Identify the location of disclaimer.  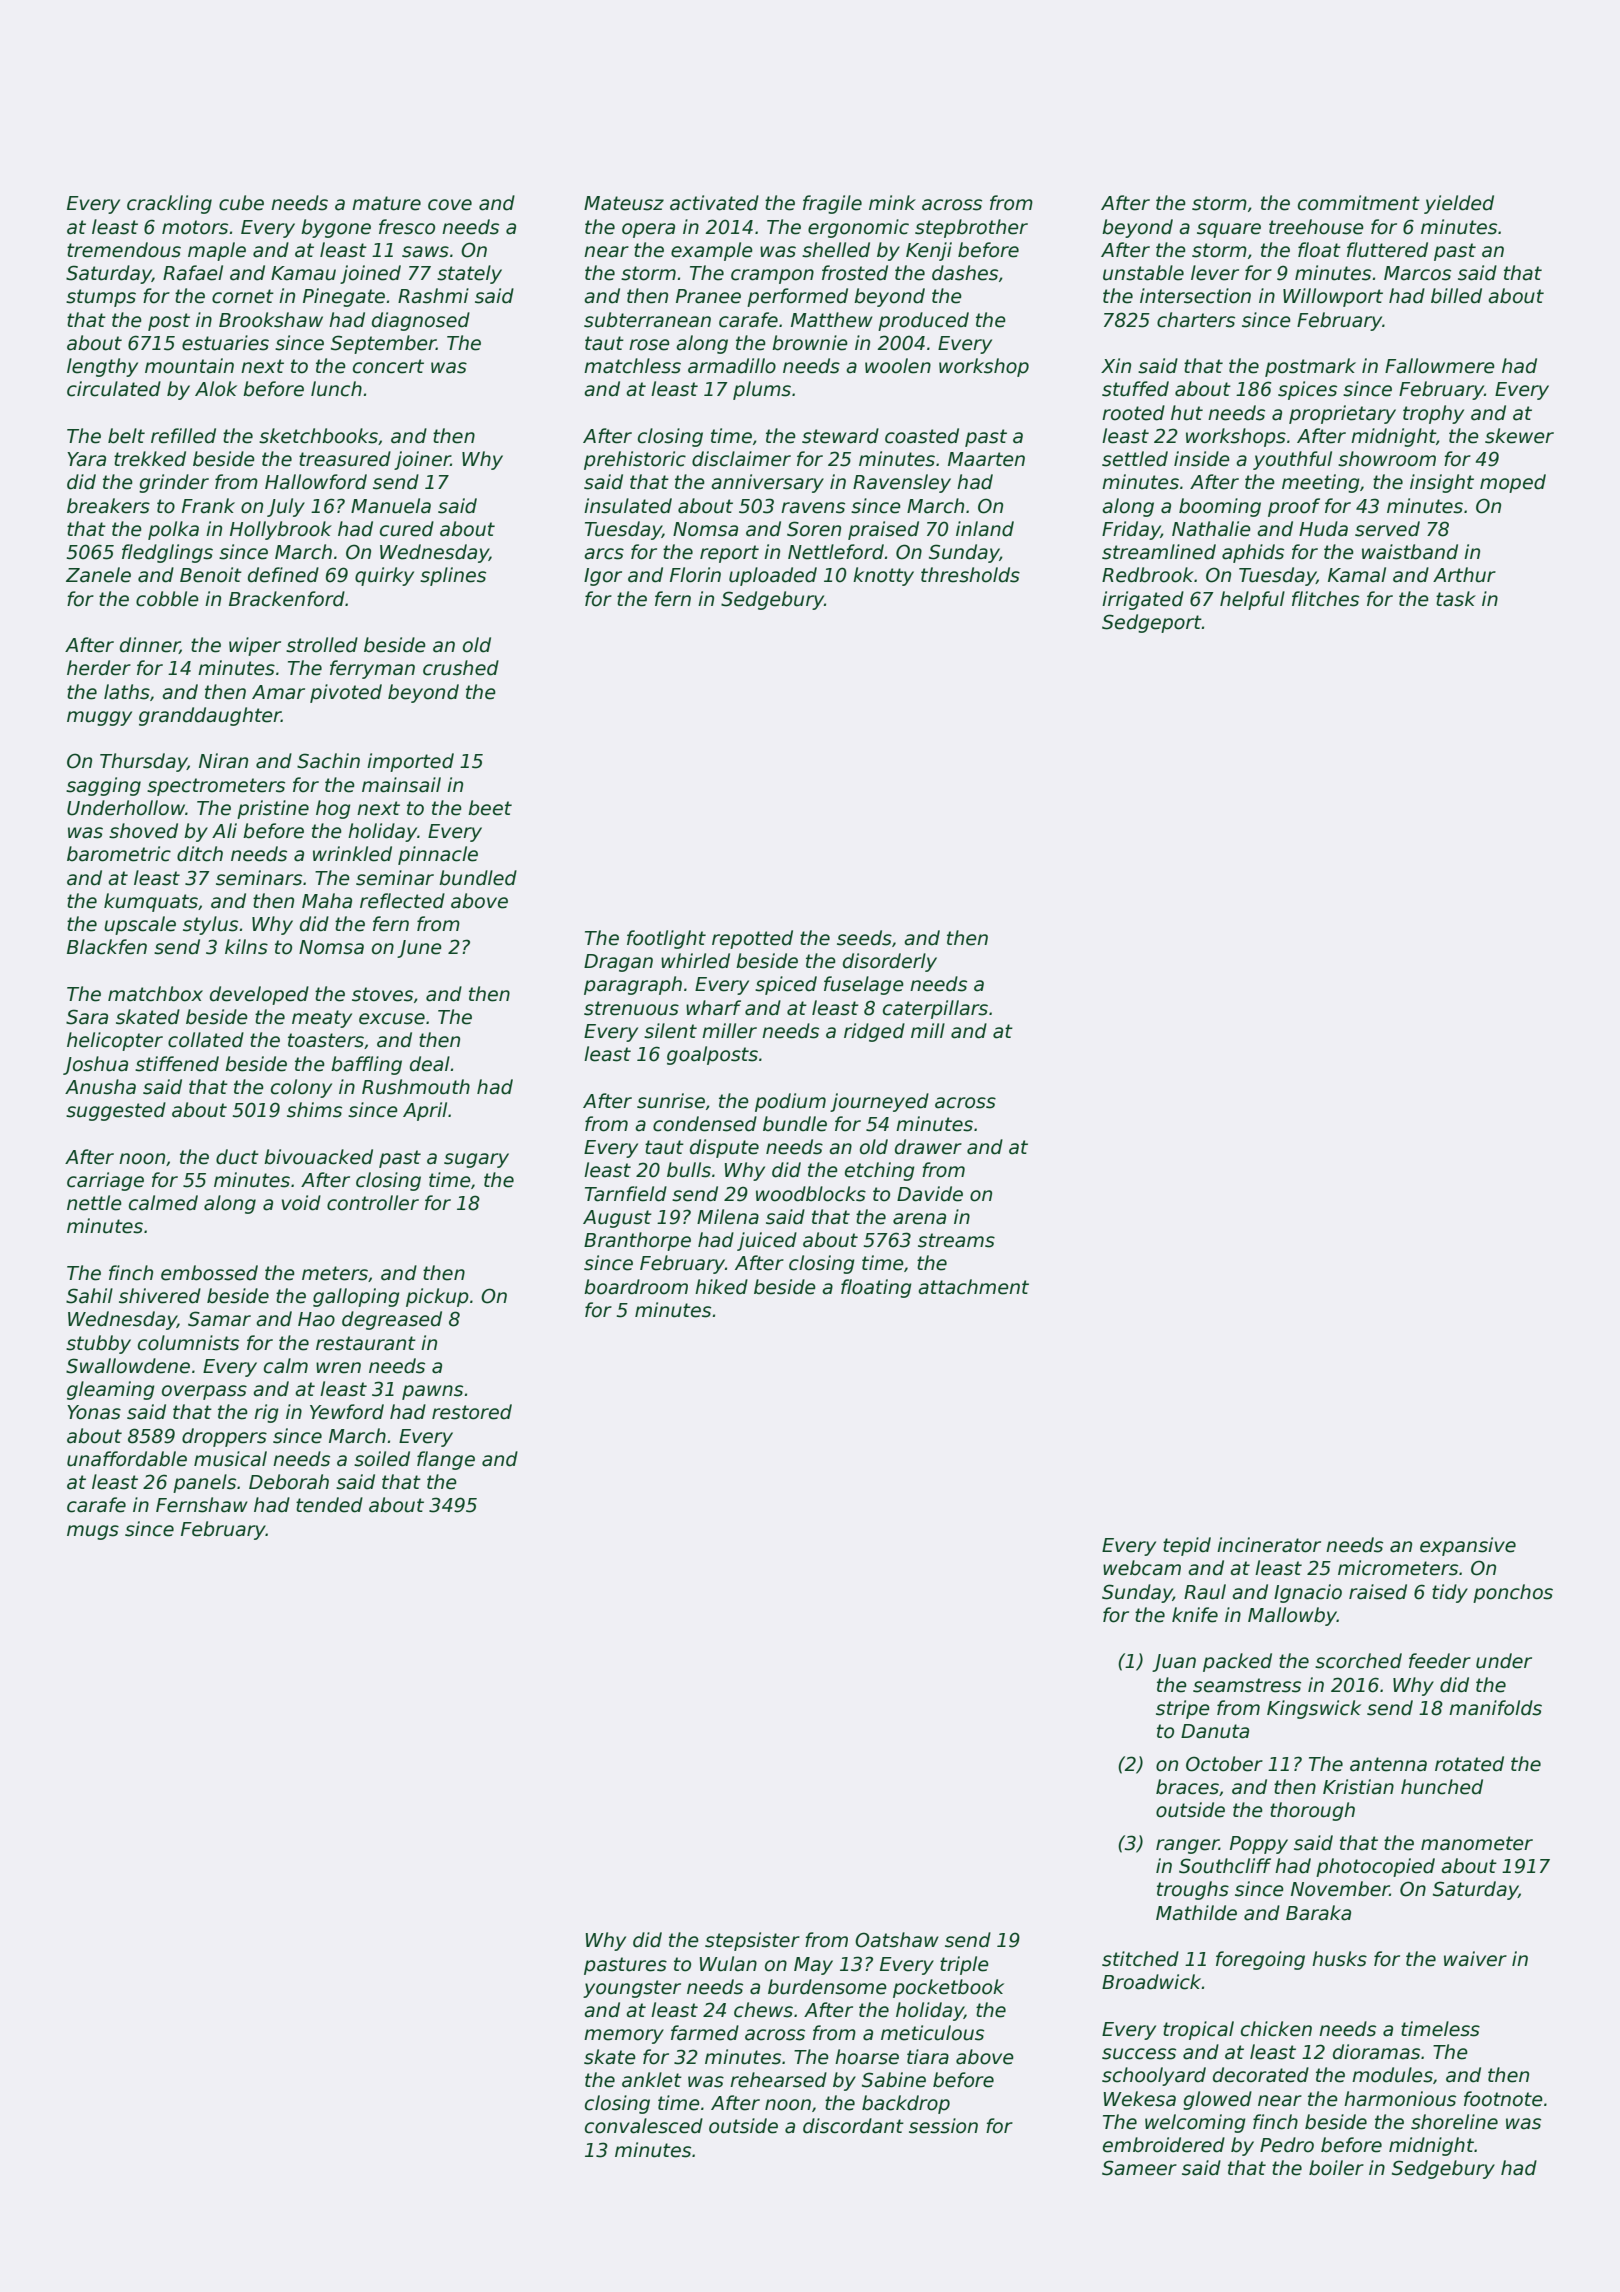
(741, 459).
